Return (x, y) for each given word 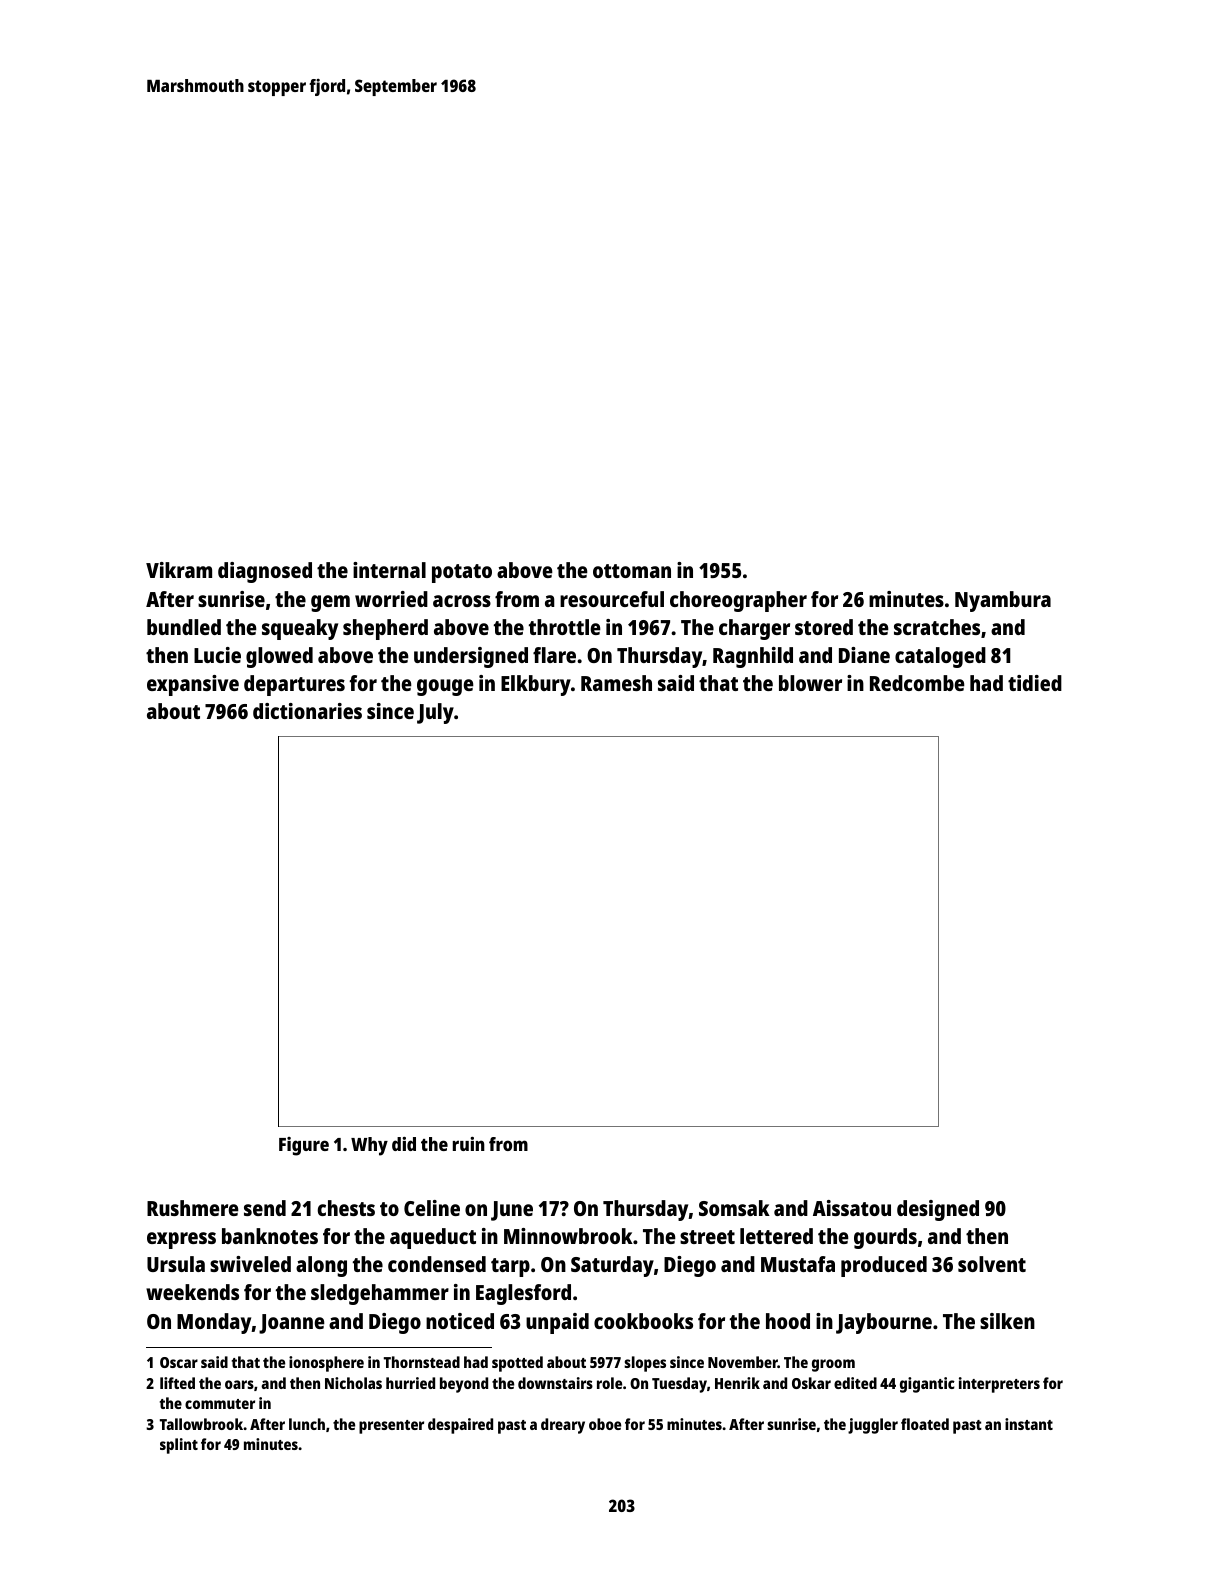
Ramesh (616, 683)
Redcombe (917, 683)
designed (938, 1210)
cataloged (940, 657)
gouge (445, 687)
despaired (460, 1426)
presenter (391, 1427)
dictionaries (307, 711)
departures (294, 685)
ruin (469, 1144)
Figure (304, 1146)
